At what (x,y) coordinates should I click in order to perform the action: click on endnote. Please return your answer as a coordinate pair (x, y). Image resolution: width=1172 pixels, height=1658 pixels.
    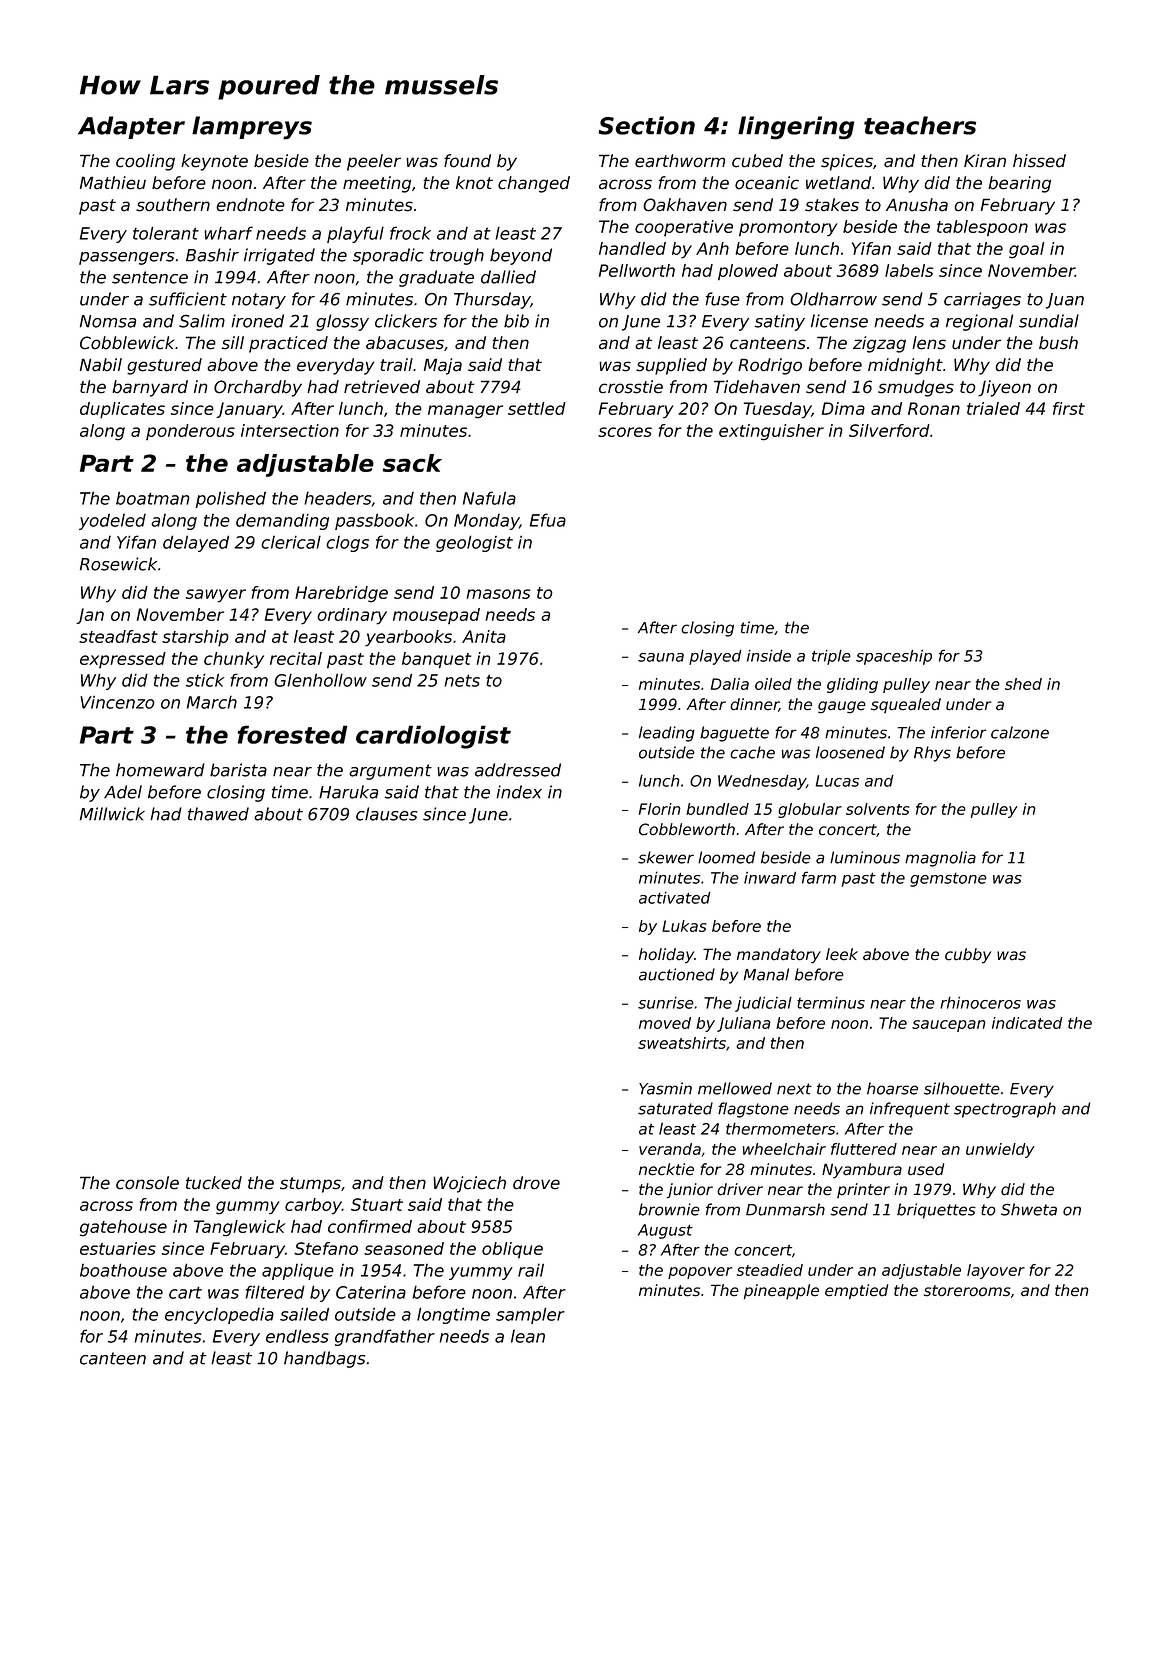
    Looking at the image, I should click on (250, 205).
